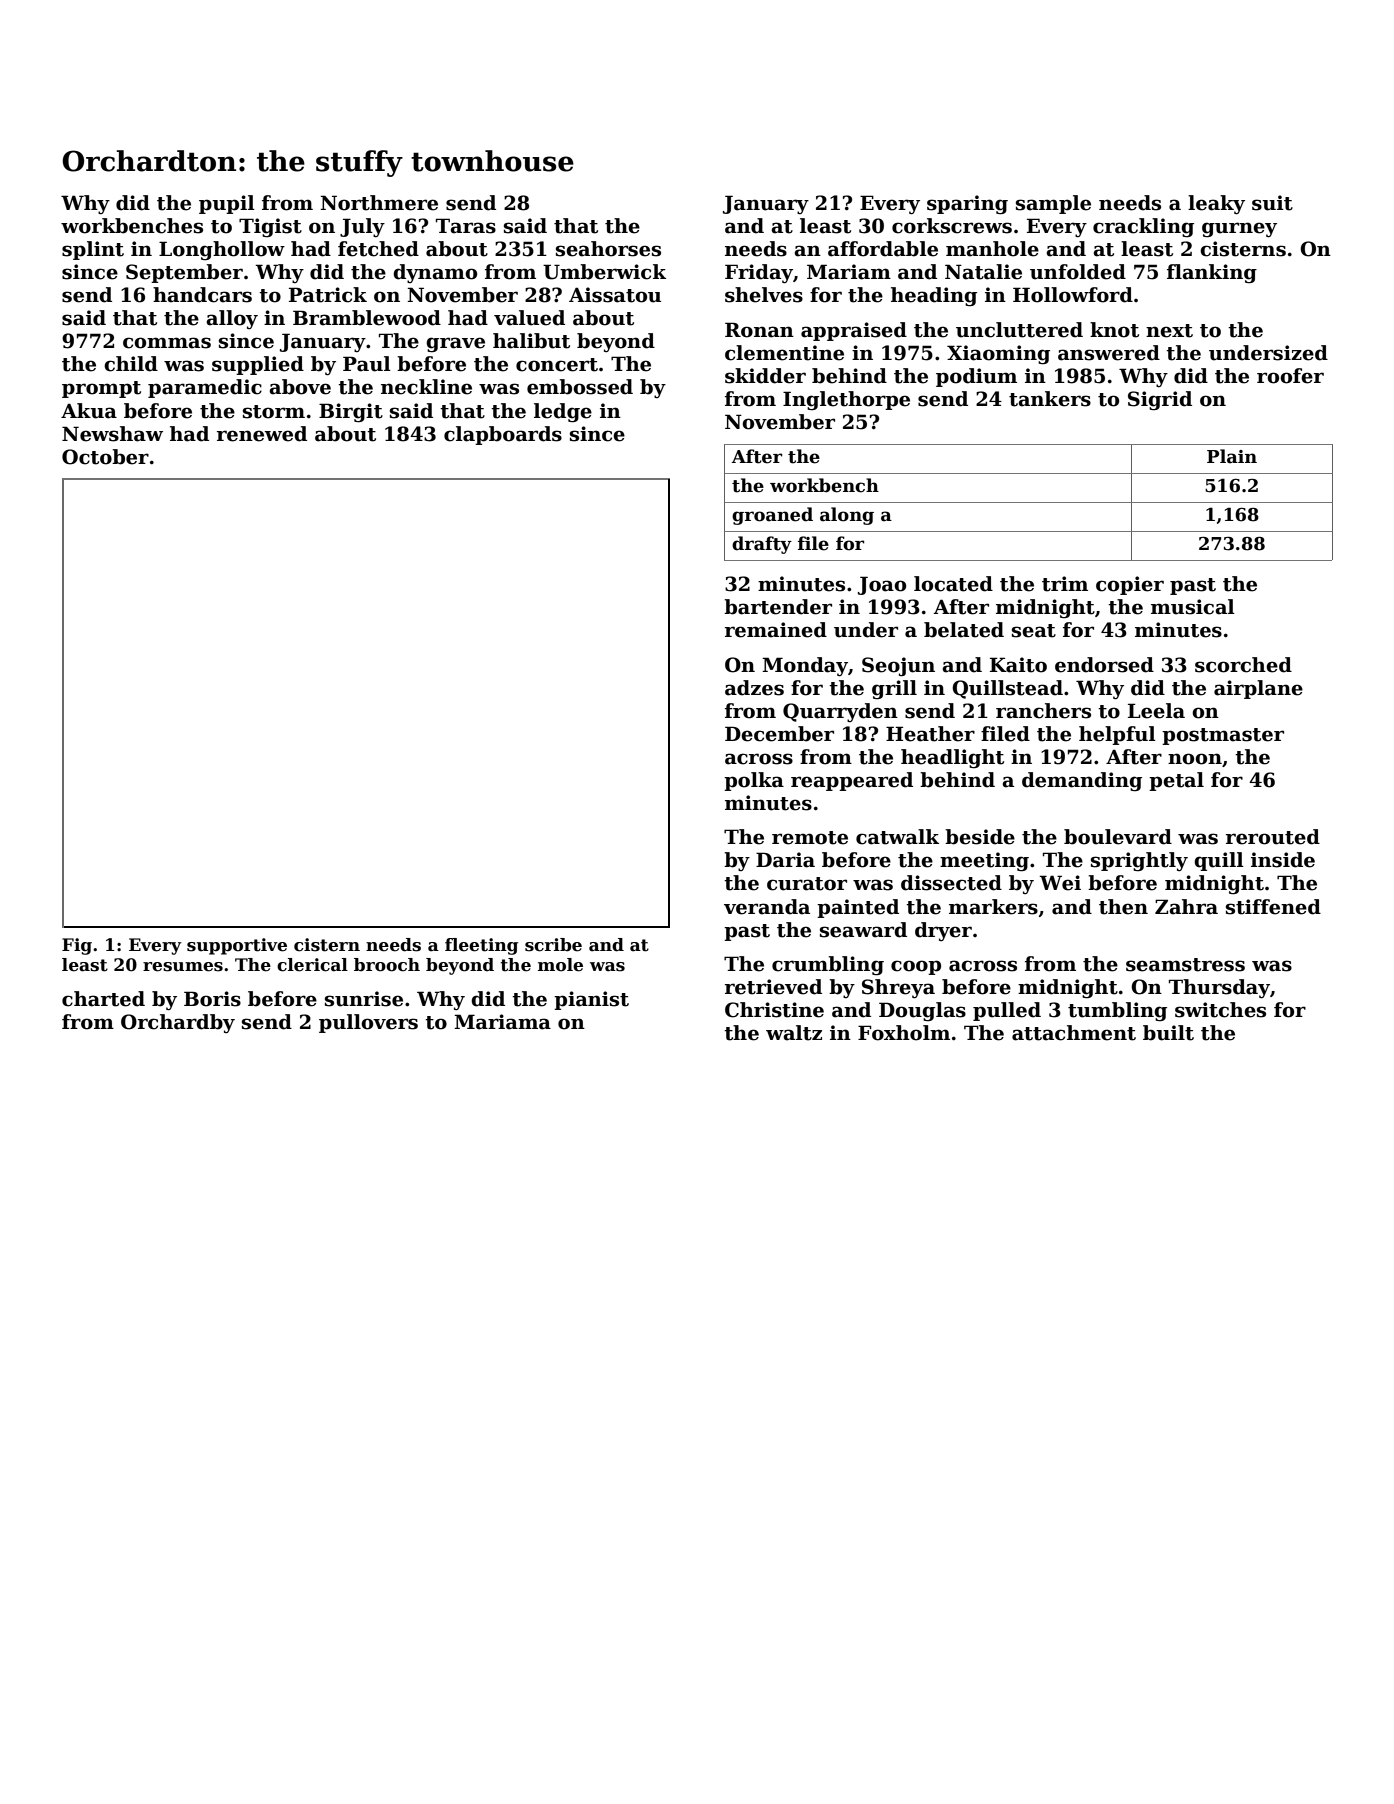 This page has height=1804, width=1394. Describe the element at coordinates (847, 516) in the page. I see `along` at that location.
